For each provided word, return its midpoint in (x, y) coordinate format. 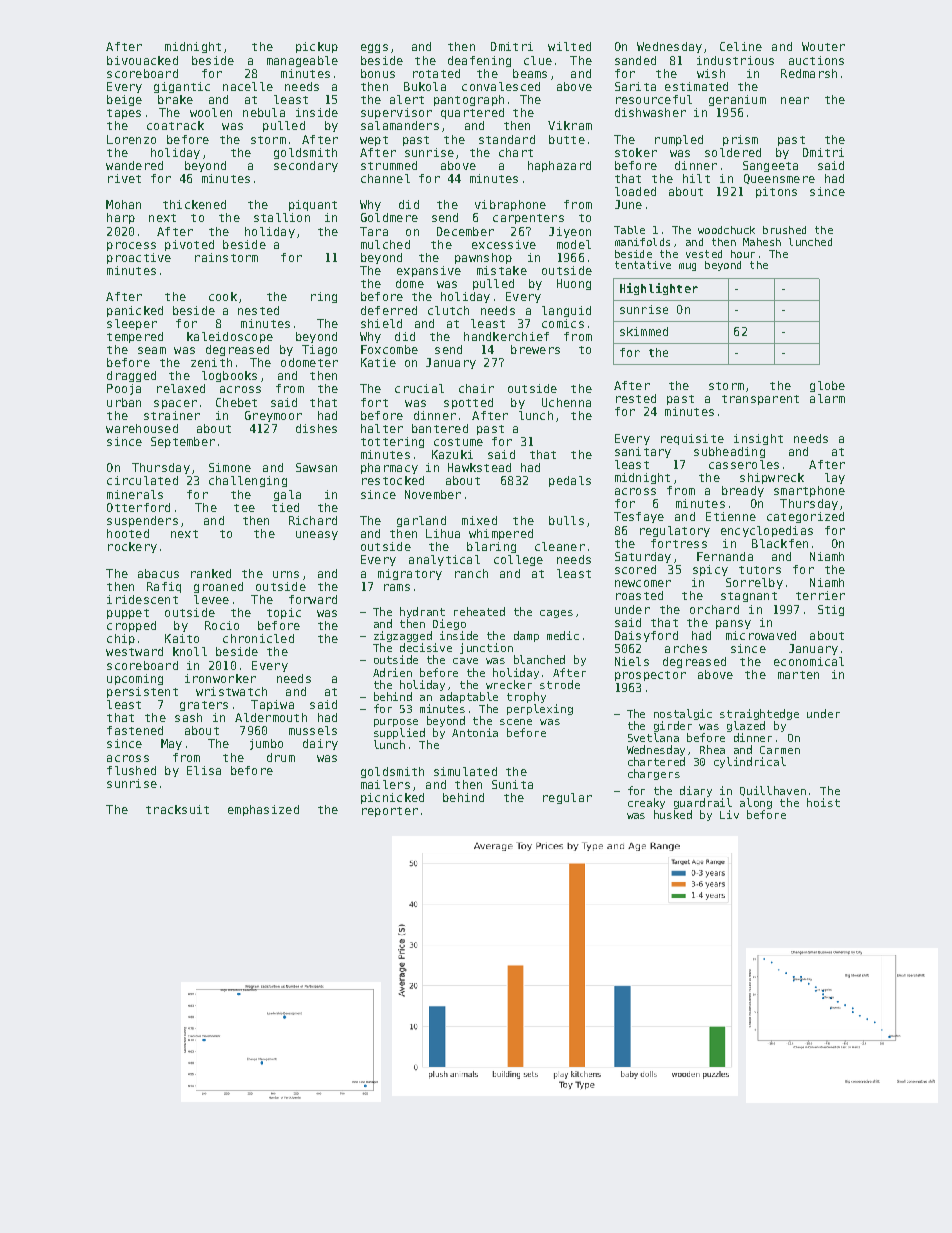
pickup (317, 47)
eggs (374, 48)
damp (526, 636)
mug (687, 267)
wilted (569, 46)
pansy (733, 624)
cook (223, 296)
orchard (714, 609)
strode (560, 684)
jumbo (266, 744)
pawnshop (483, 258)
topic (284, 613)
